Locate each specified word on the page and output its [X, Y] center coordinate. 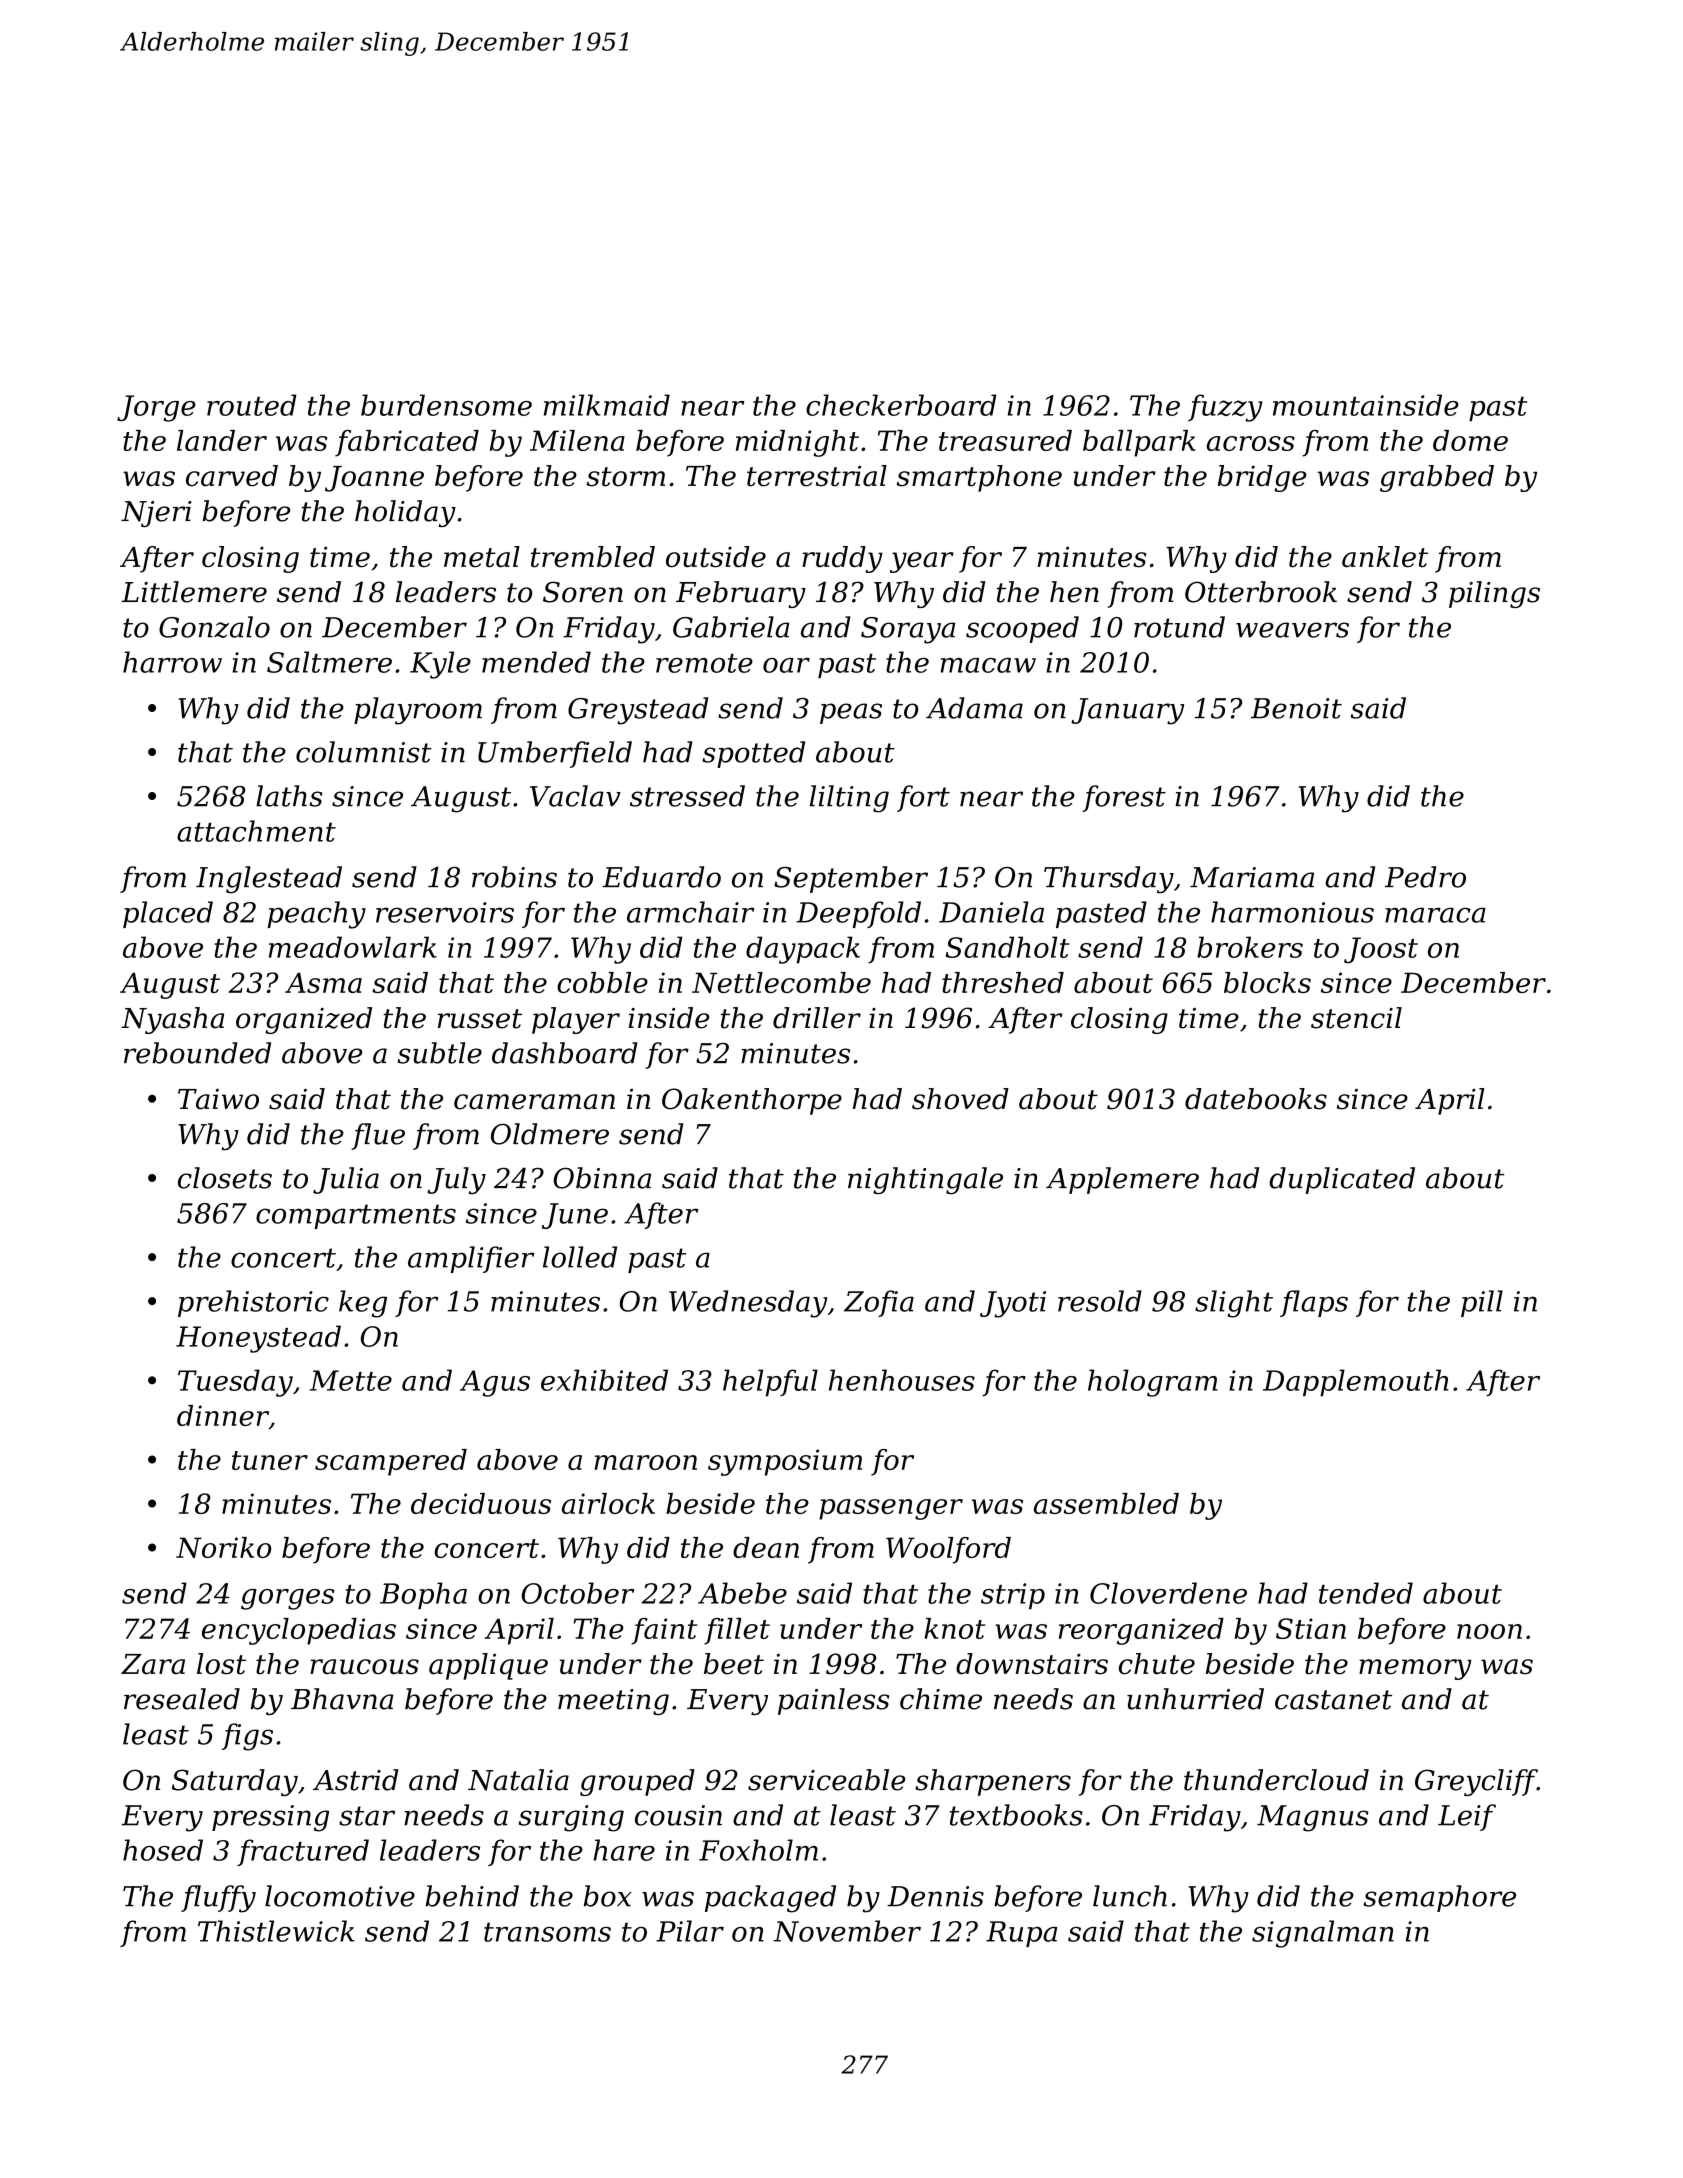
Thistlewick [276, 1931]
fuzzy [1225, 408]
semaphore [1440, 1898]
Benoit [1296, 708]
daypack [803, 950]
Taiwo [218, 1099]
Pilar [690, 1931]
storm [625, 477]
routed [252, 405]
